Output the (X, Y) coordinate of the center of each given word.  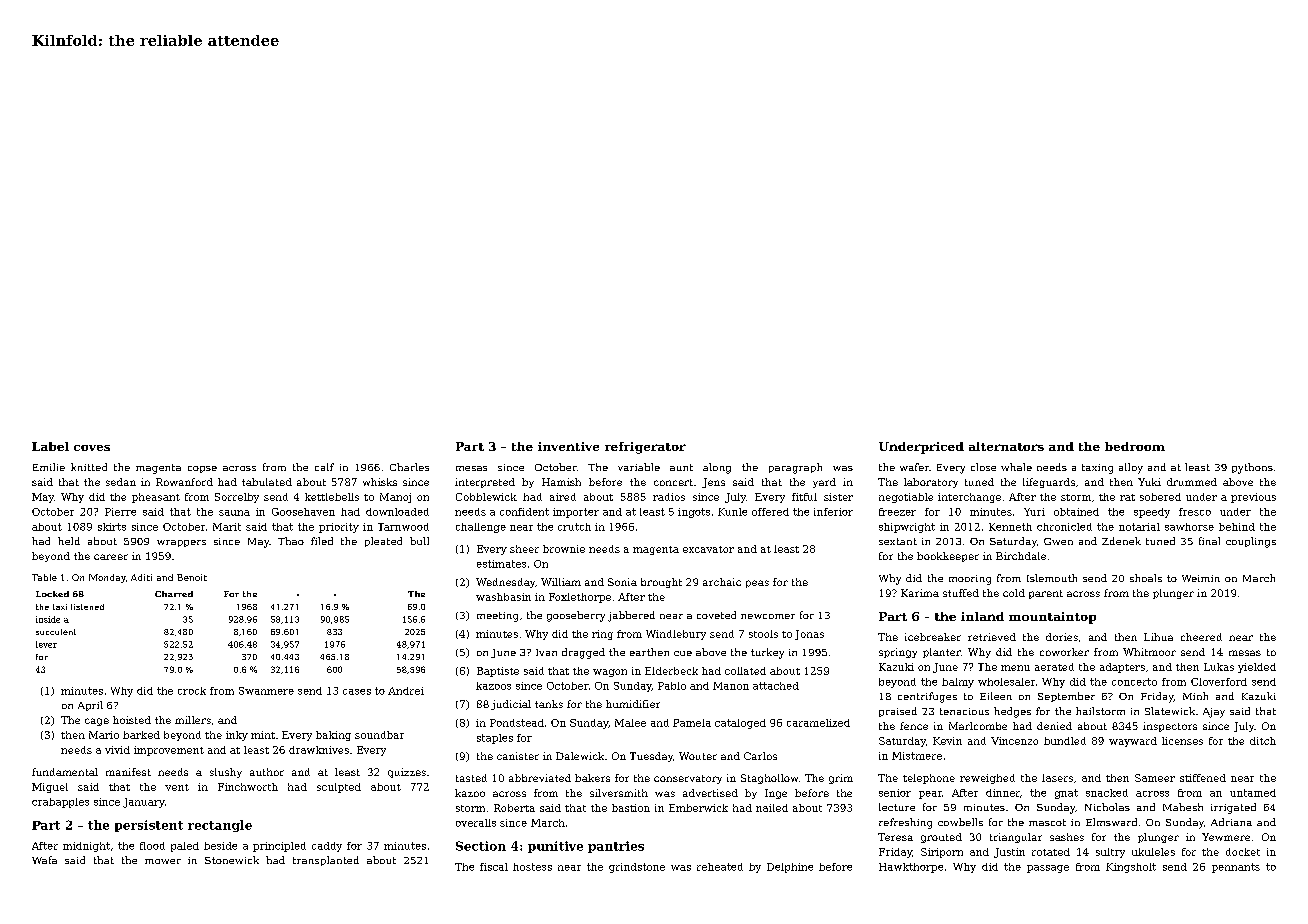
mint (263, 735)
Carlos (760, 756)
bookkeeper (948, 557)
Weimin (1201, 578)
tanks (549, 704)
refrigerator (645, 448)
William (561, 582)
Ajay (1214, 713)
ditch (1263, 741)
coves (92, 448)
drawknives (319, 750)
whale (1016, 467)
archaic (722, 582)
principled (279, 847)
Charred (174, 594)
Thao (291, 541)
